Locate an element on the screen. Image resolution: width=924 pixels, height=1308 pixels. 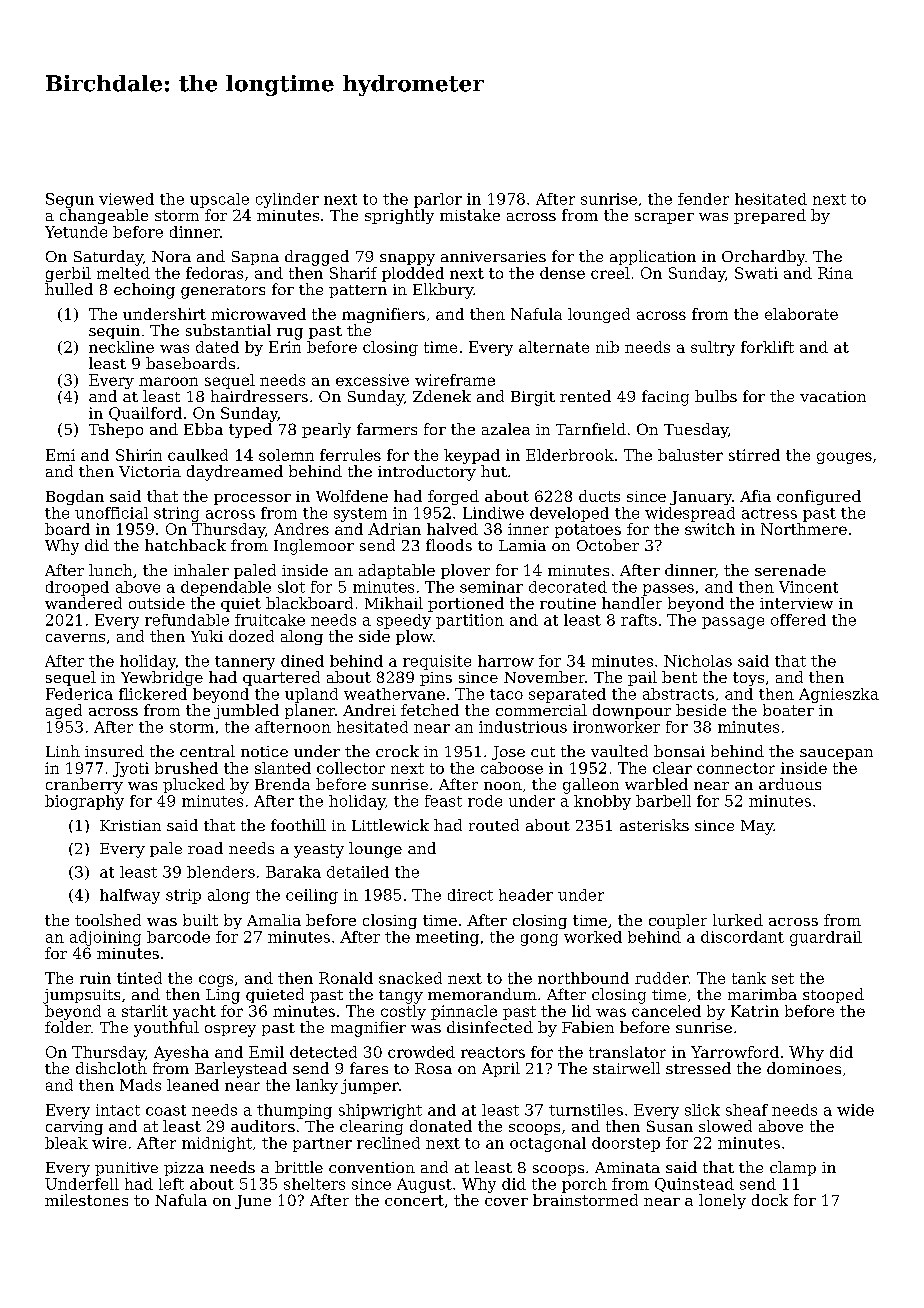
folder is located at coordinates (68, 1027).
